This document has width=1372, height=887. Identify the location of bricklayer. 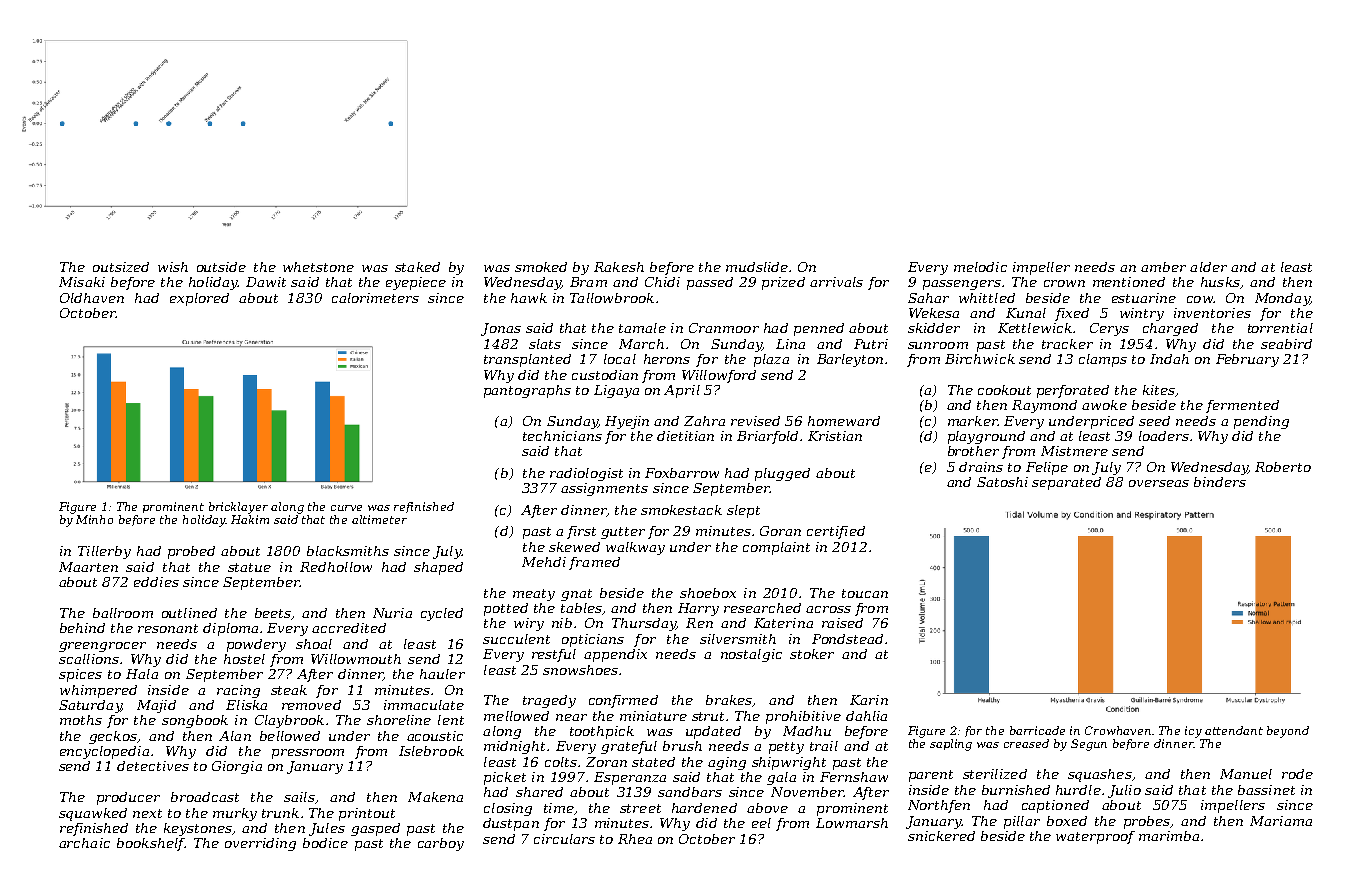
(238, 508).
